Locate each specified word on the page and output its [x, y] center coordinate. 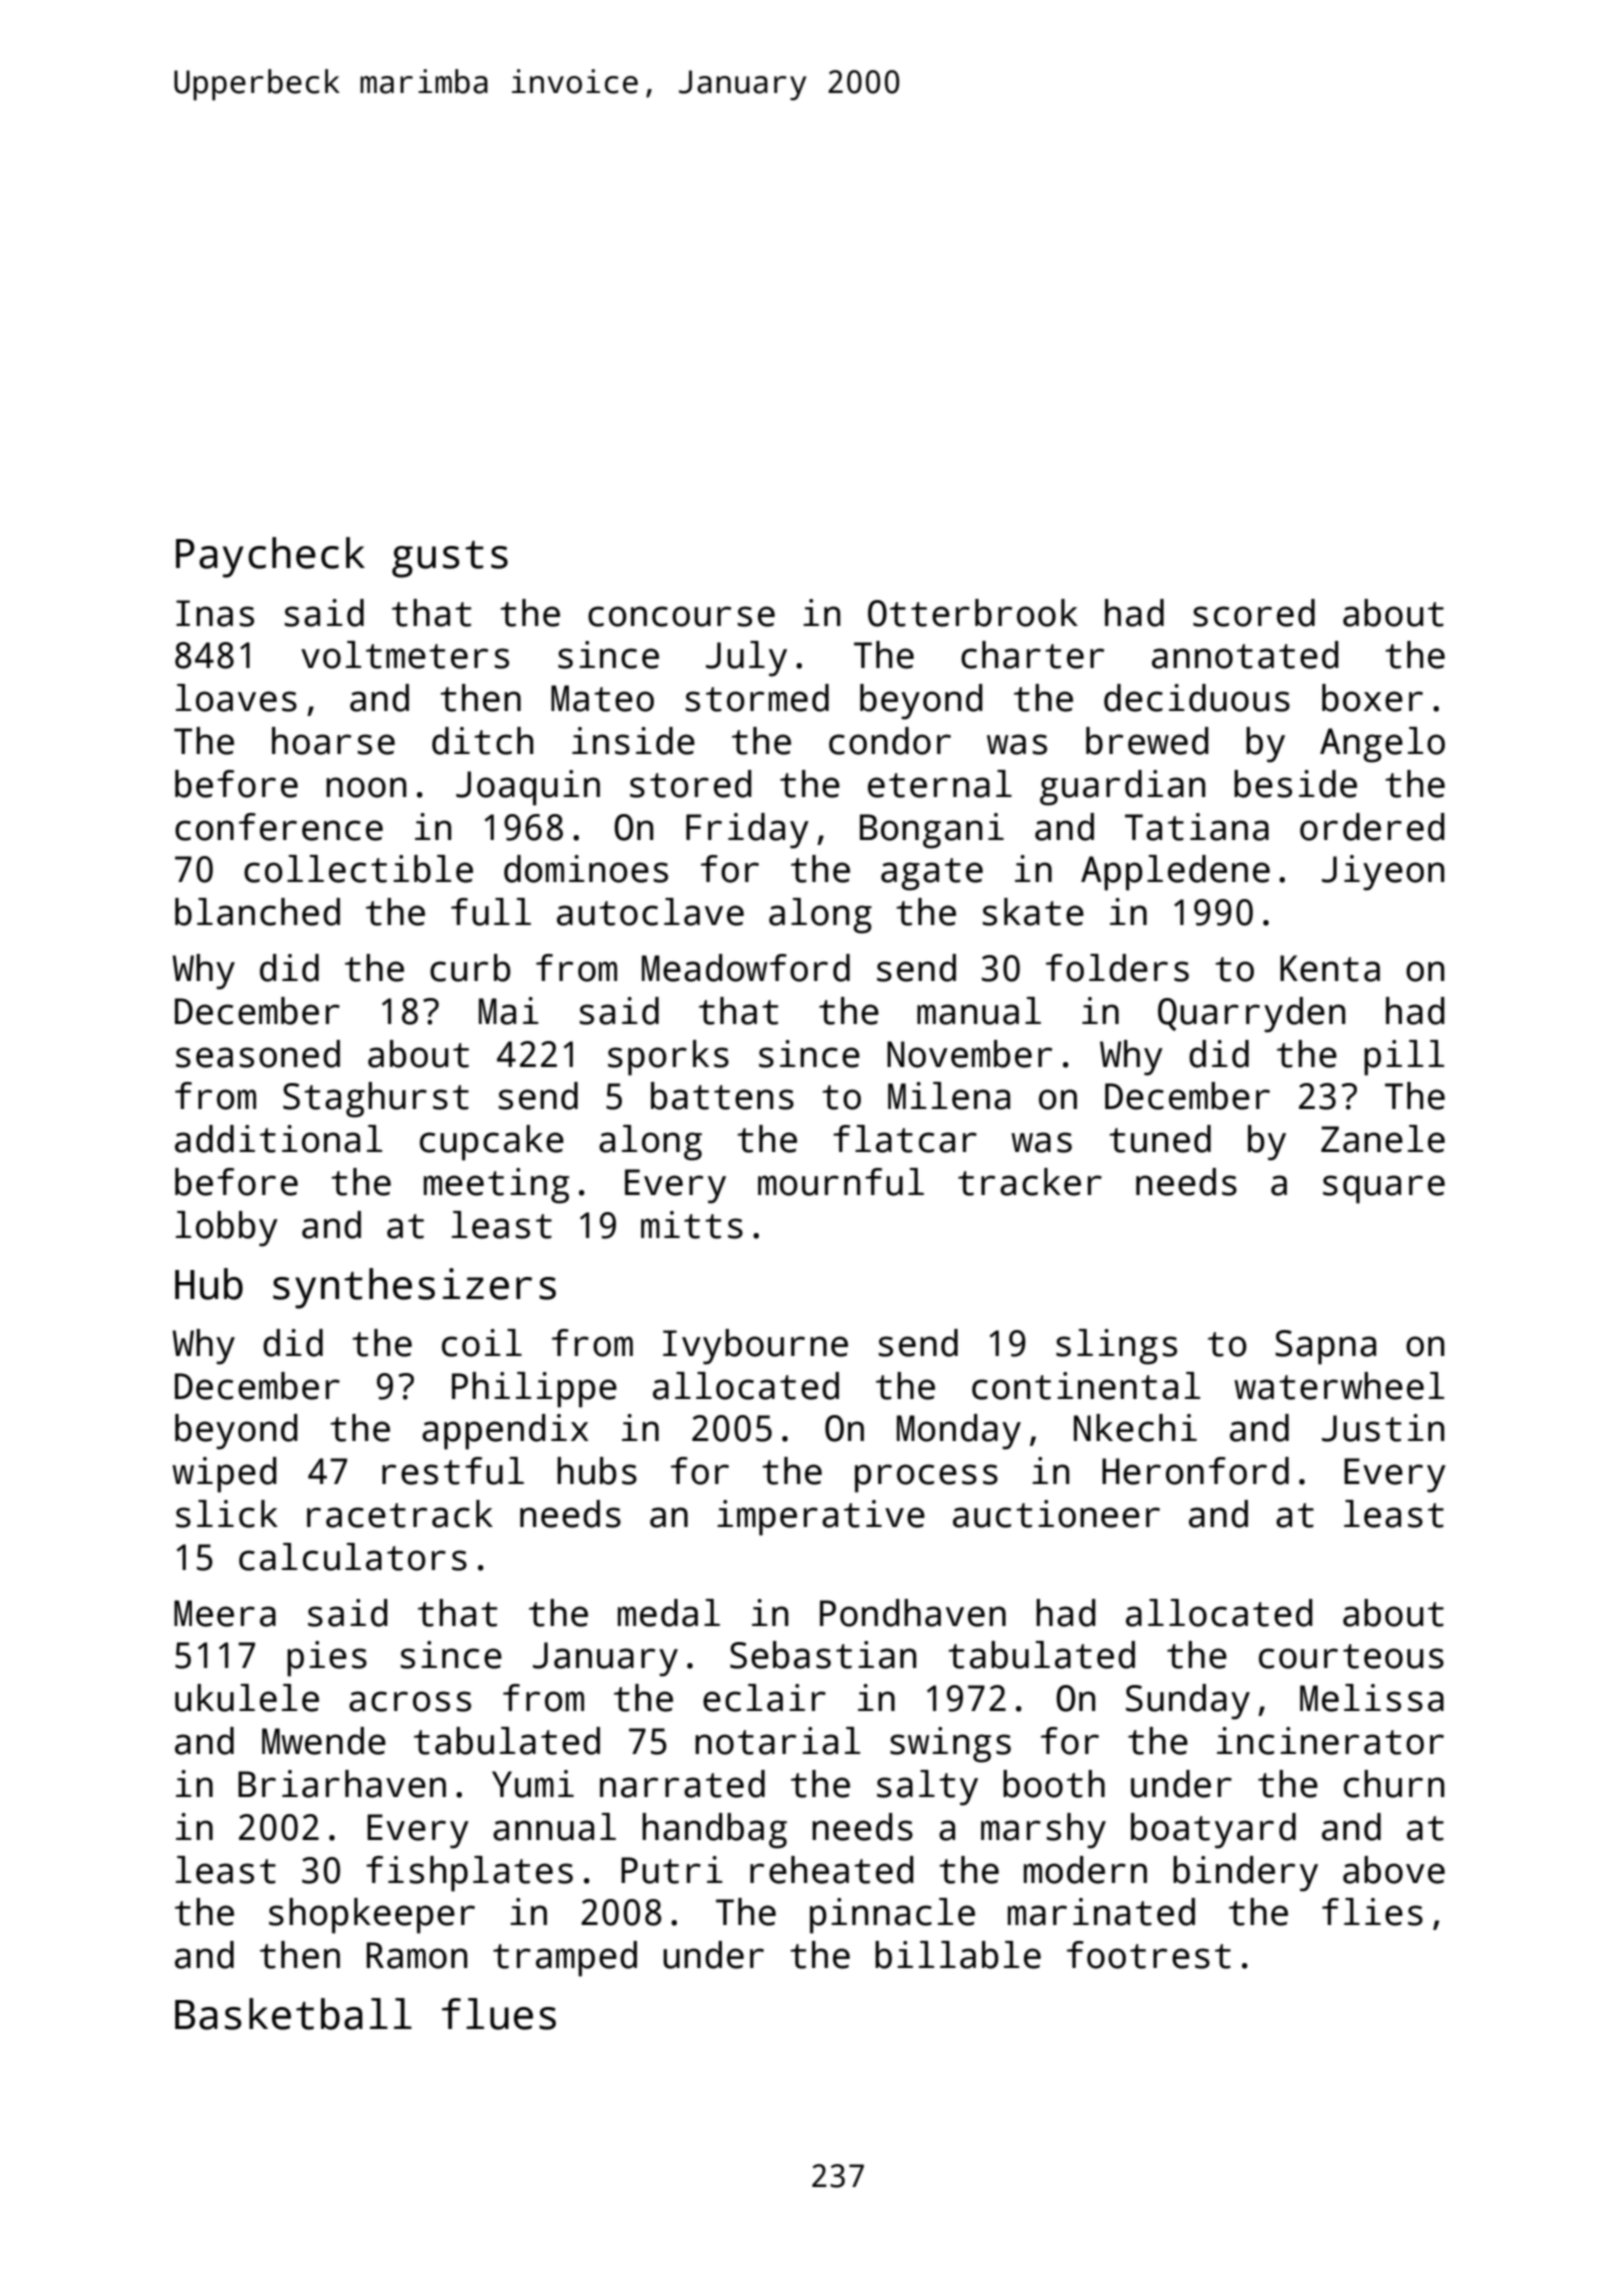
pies [327, 1659]
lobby [227, 1229]
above [1394, 1870]
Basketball [293, 2014]
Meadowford [746, 968]
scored [1254, 613]
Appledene [1175, 873]
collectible [358, 869]
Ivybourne [755, 1347]
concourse [681, 616]
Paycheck [270, 557]
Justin [1383, 1428]
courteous [1351, 1656]
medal [669, 1613]
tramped [565, 1959]
